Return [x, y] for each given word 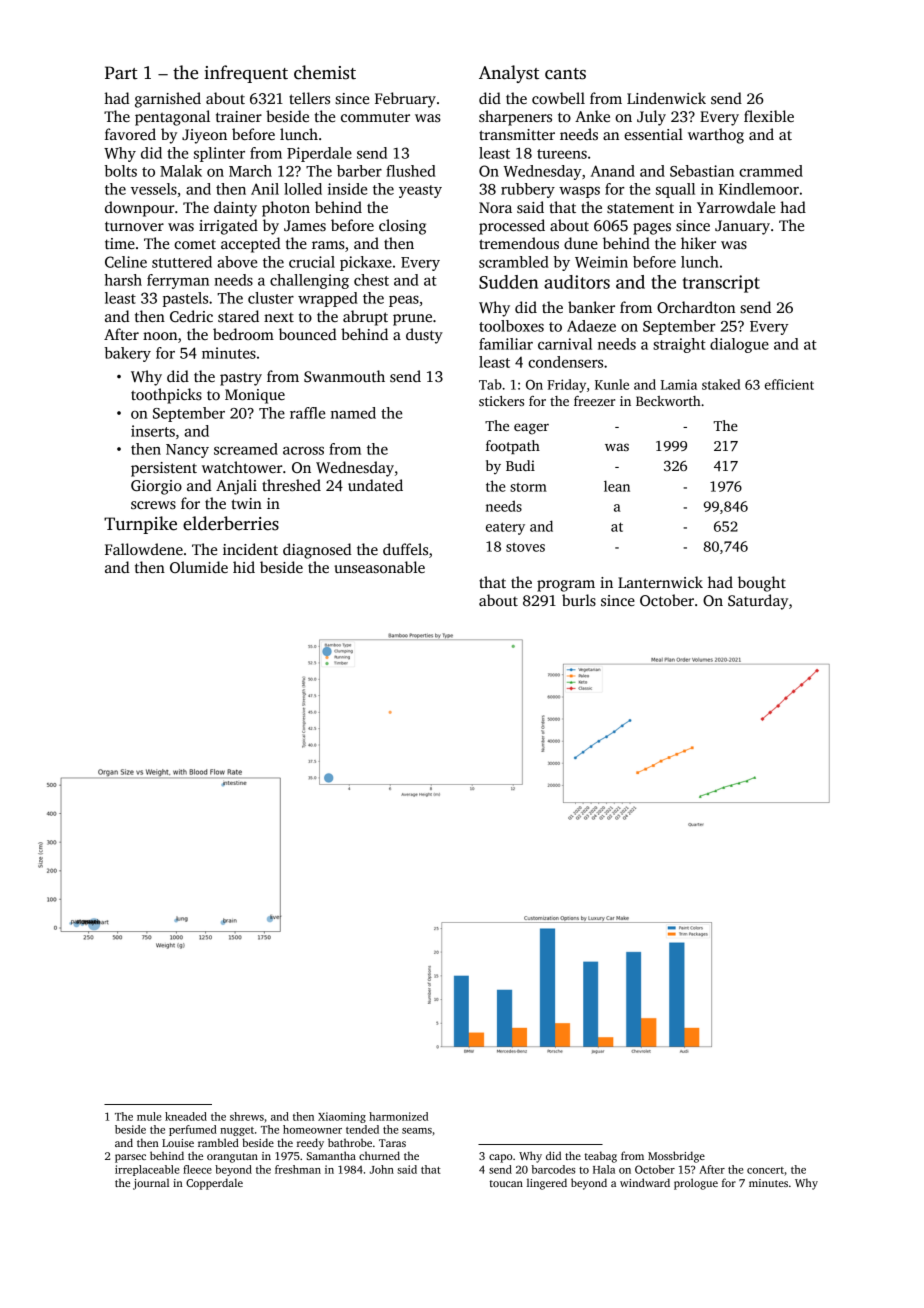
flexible [769, 116]
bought [762, 584]
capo [501, 1158]
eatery [505, 528]
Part [121, 73]
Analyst [509, 74]
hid [244, 567]
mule [149, 1116]
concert [765, 1170]
